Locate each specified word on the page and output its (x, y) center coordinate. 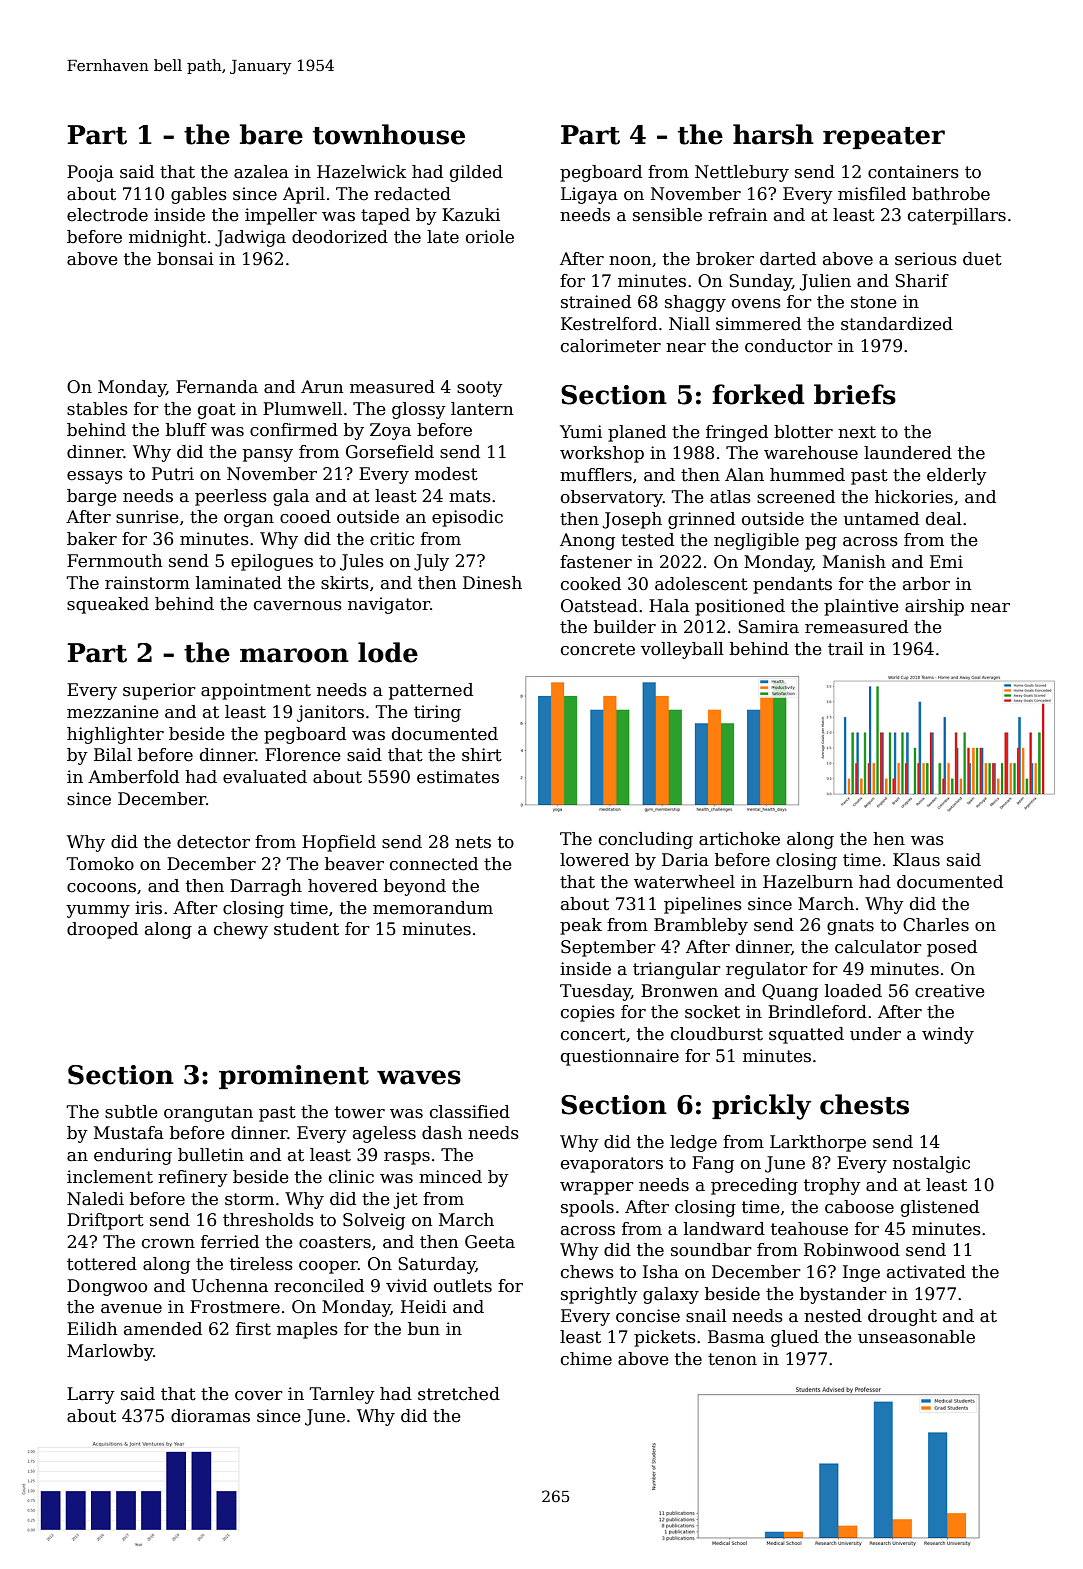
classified (470, 1112)
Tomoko (100, 864)
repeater (884, 138)
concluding (646, 840)
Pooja (90, 173)
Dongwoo (107, 1287)
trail (846, 649)
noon (630, 261)
